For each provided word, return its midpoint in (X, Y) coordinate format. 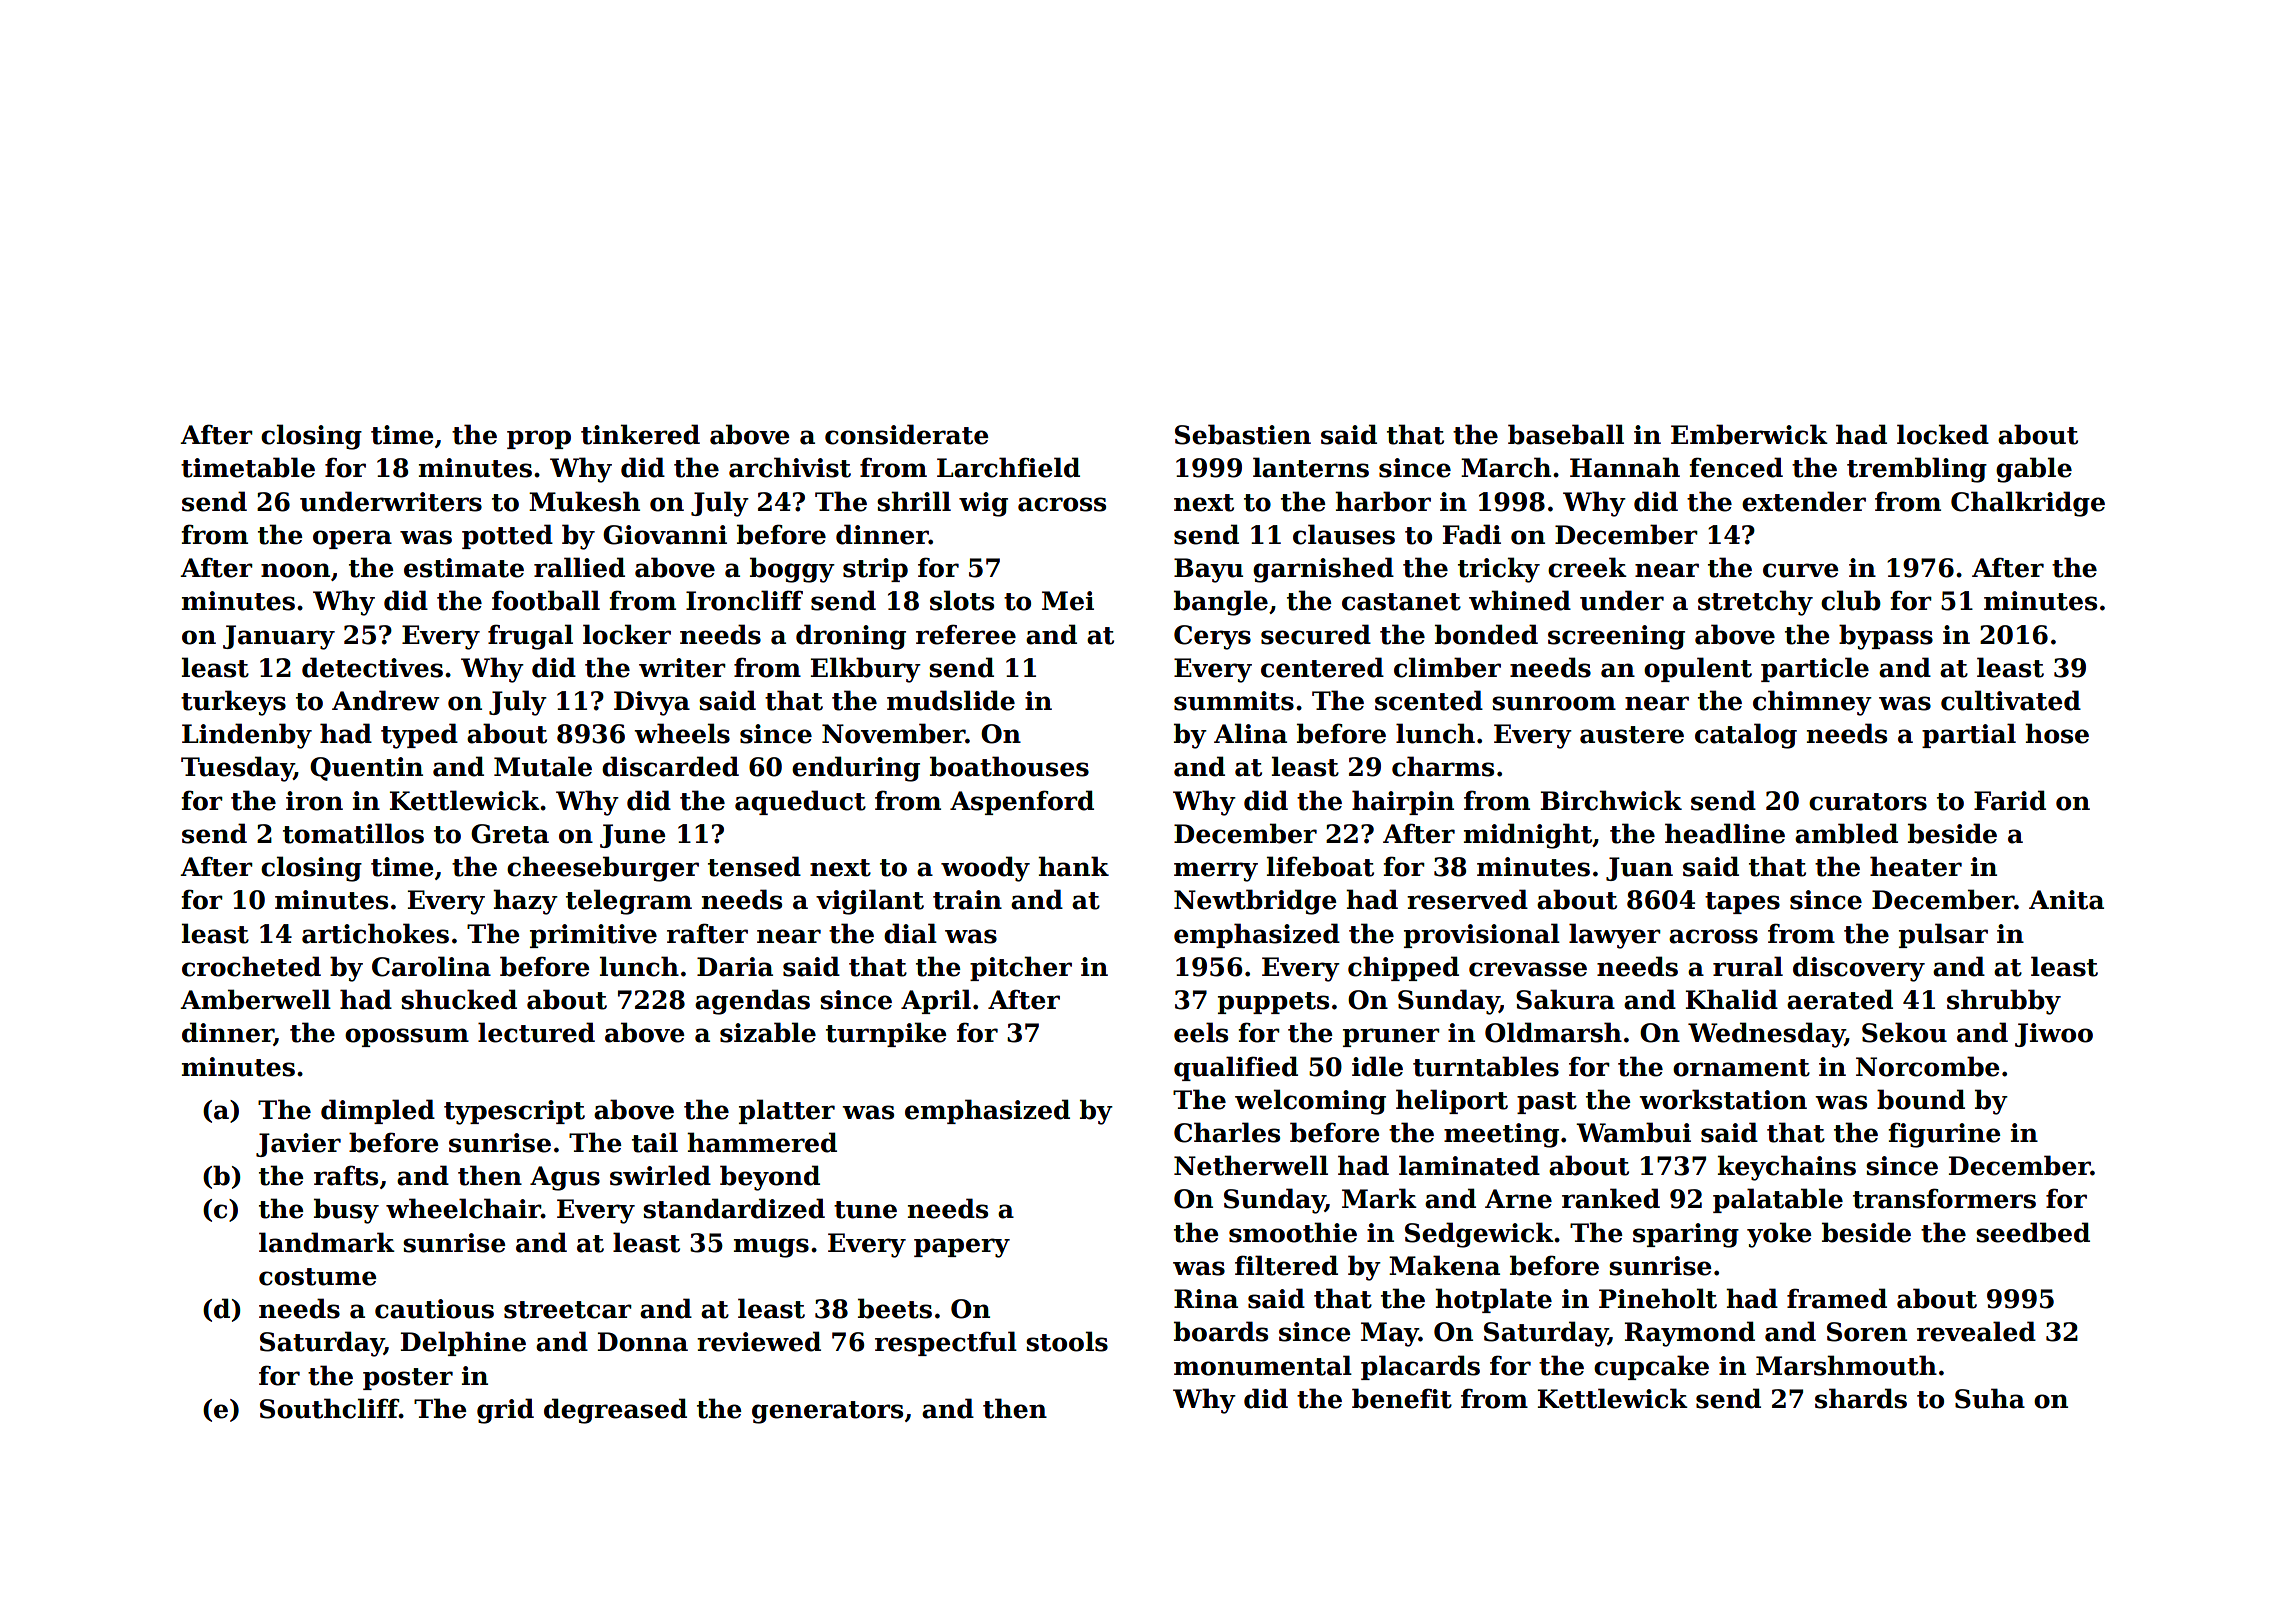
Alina (1250, 733)
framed (1837, 1298)
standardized (734, 1208)
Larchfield (1008, 467)
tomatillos (353, 833)
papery (962, 1248)
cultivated (2011, 700)
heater (1916, 866)
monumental (1263, 1365)
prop (539, 439)
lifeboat (1320, 866)
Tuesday (237, 769)
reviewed (759, 1341)
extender (1804, 501)
